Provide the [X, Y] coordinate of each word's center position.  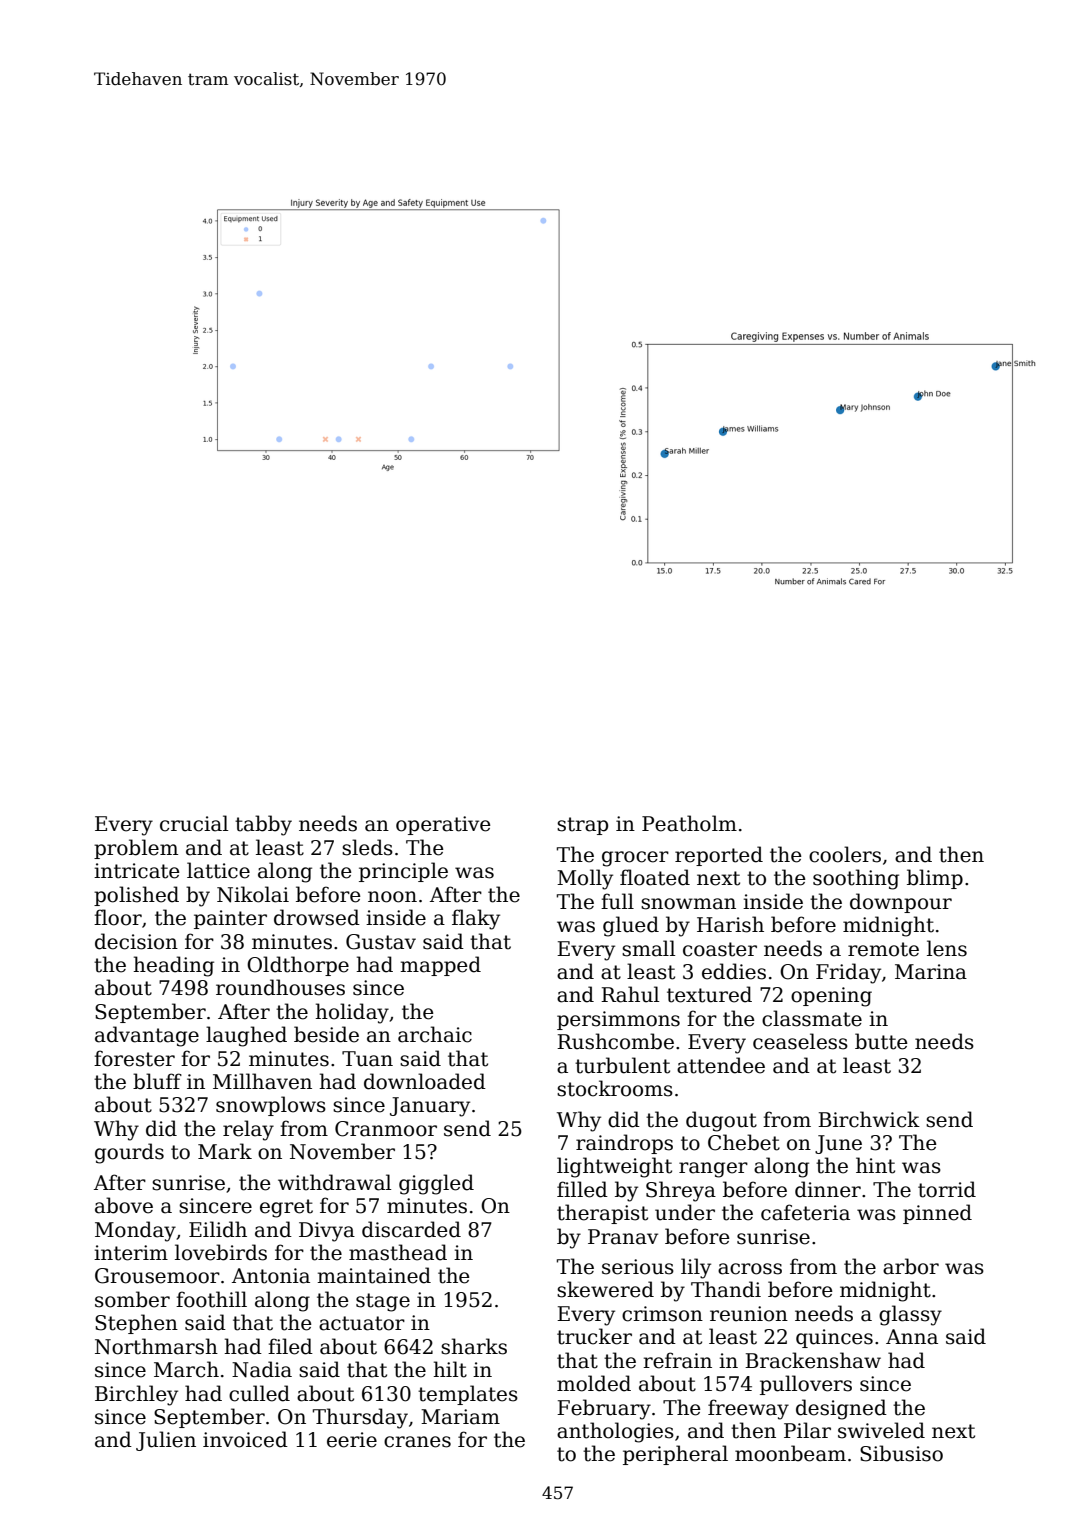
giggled [436, 1184]
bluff [157, 1081]
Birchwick [869, 1119]
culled [259, 1393]
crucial [194, 823]
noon [392, 897]
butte [881, 1041]
